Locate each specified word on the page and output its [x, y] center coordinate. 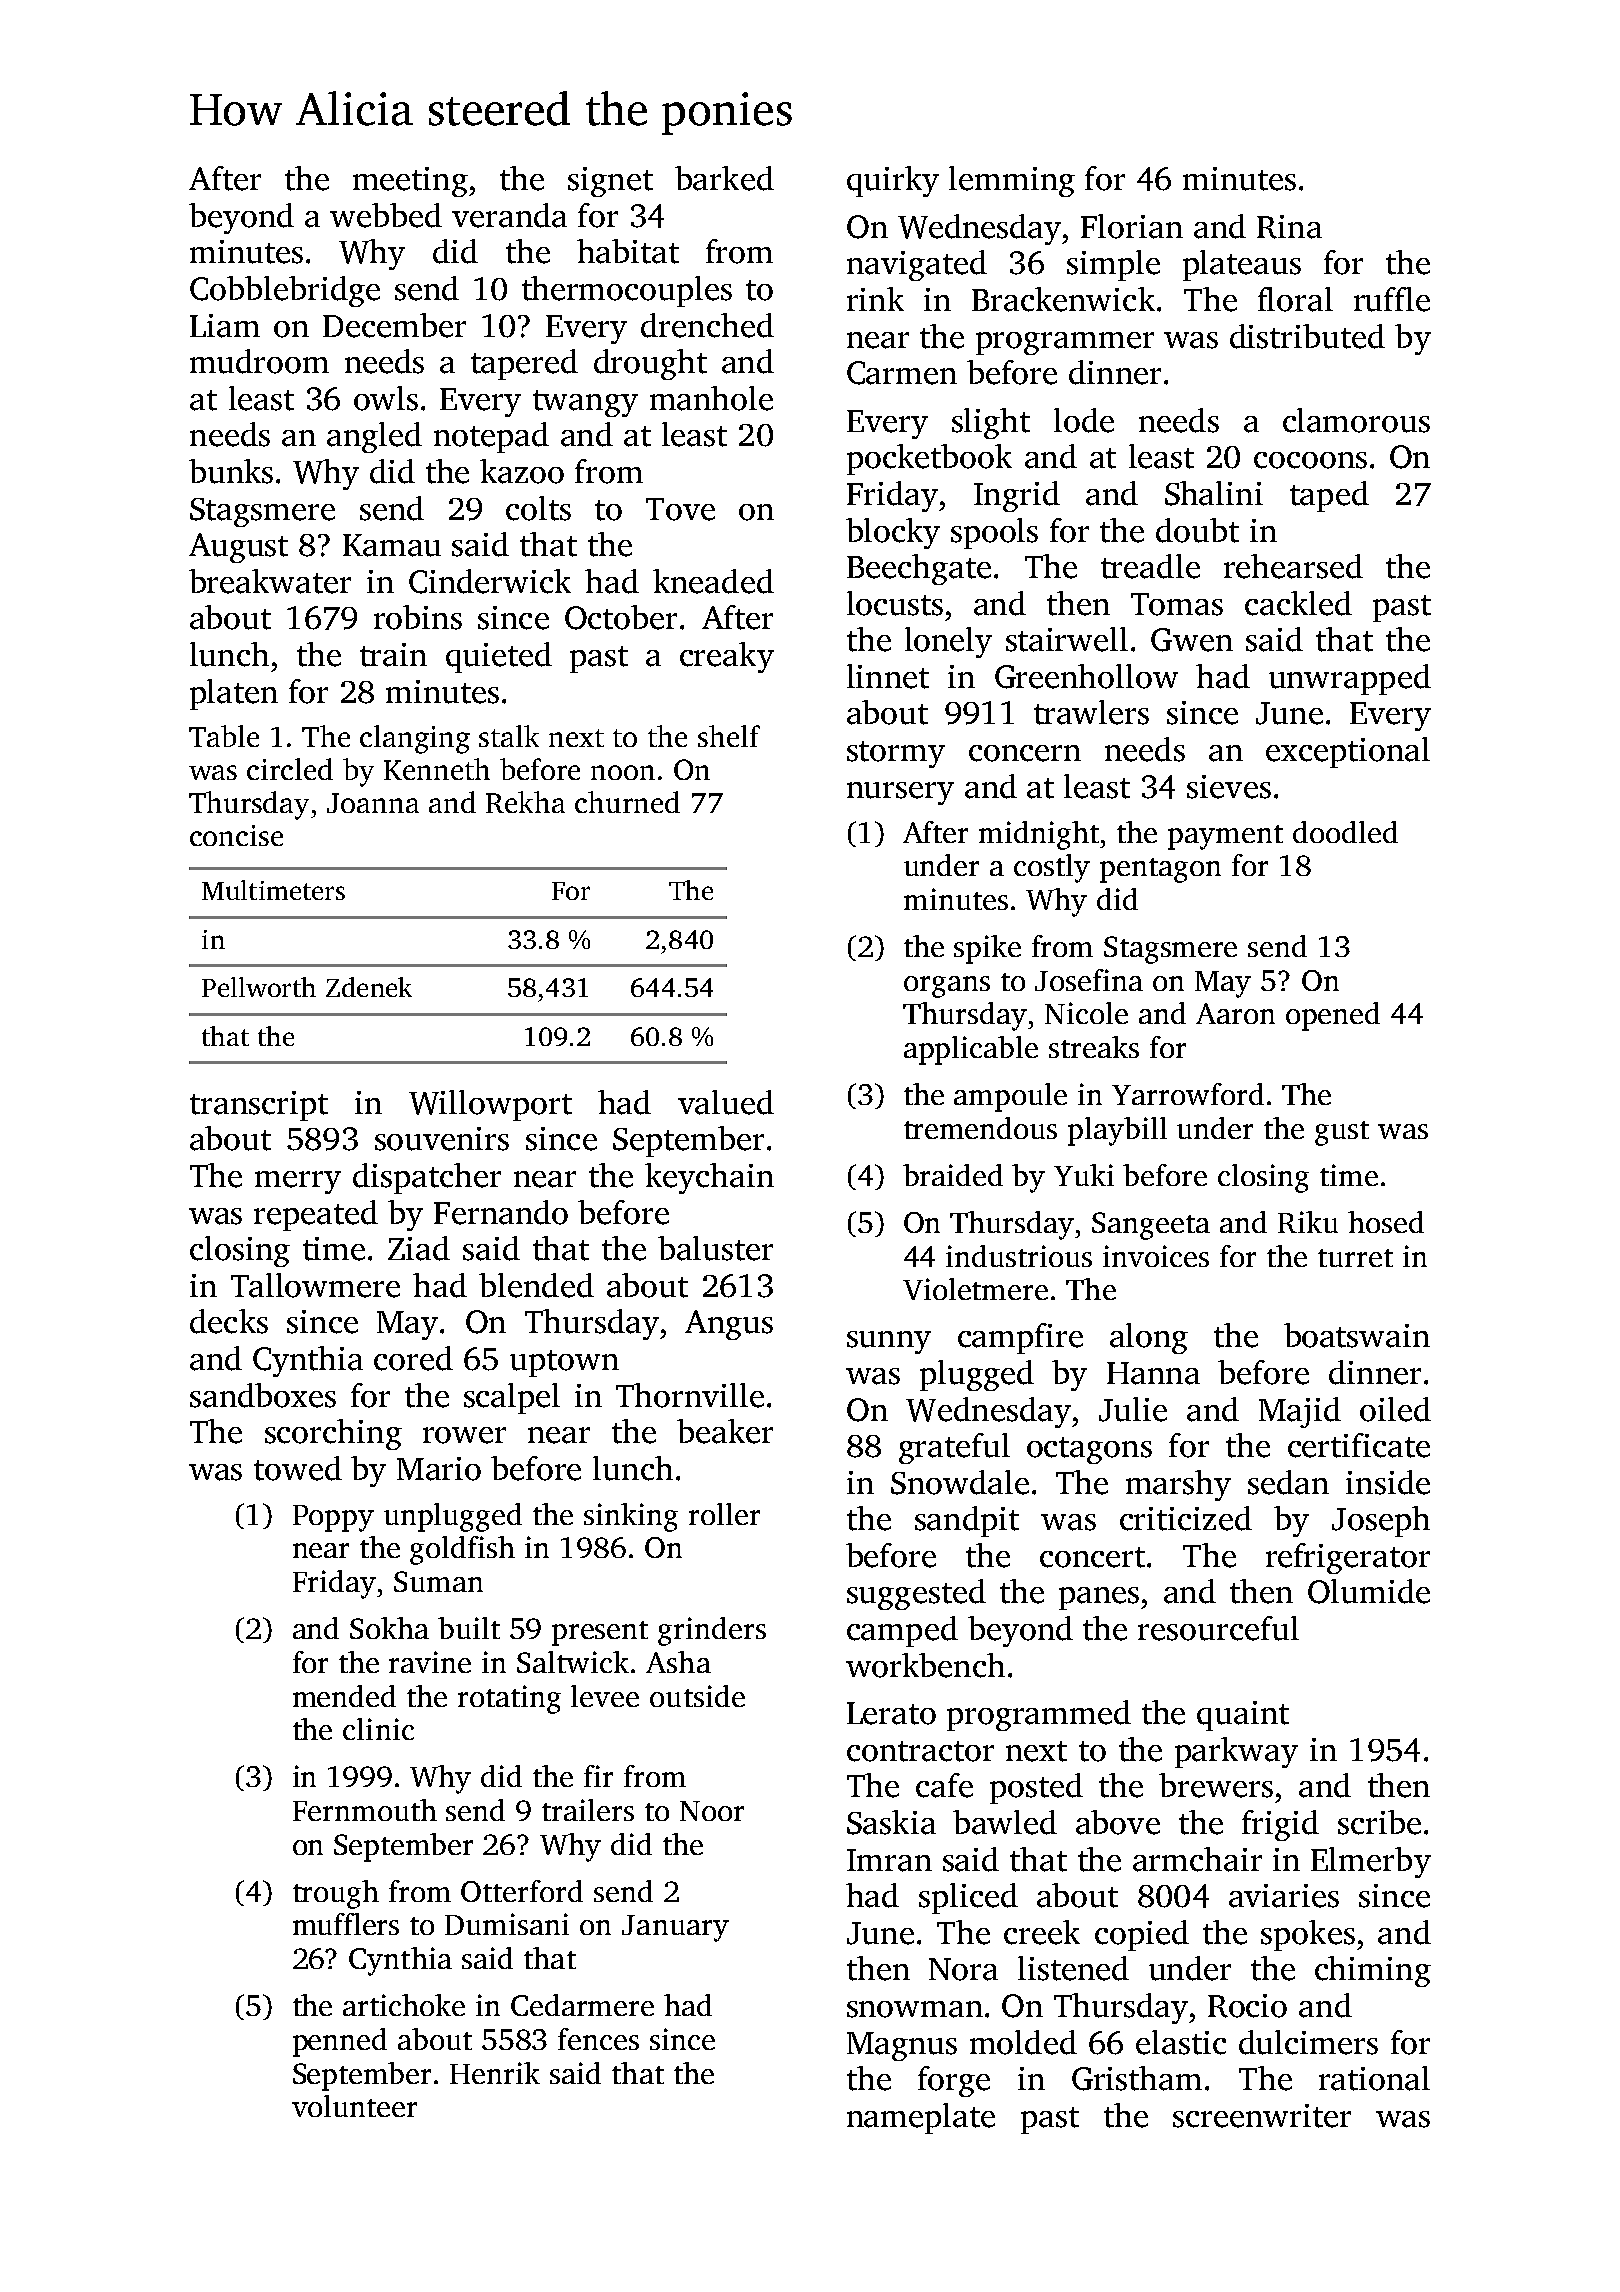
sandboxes [263, 1395]
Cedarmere [582, 2005]
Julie [1133, 1409]
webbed [386, 215]
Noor [712, 1811]
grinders [712, 1631]
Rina [1289, 227]
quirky [893, 181]
